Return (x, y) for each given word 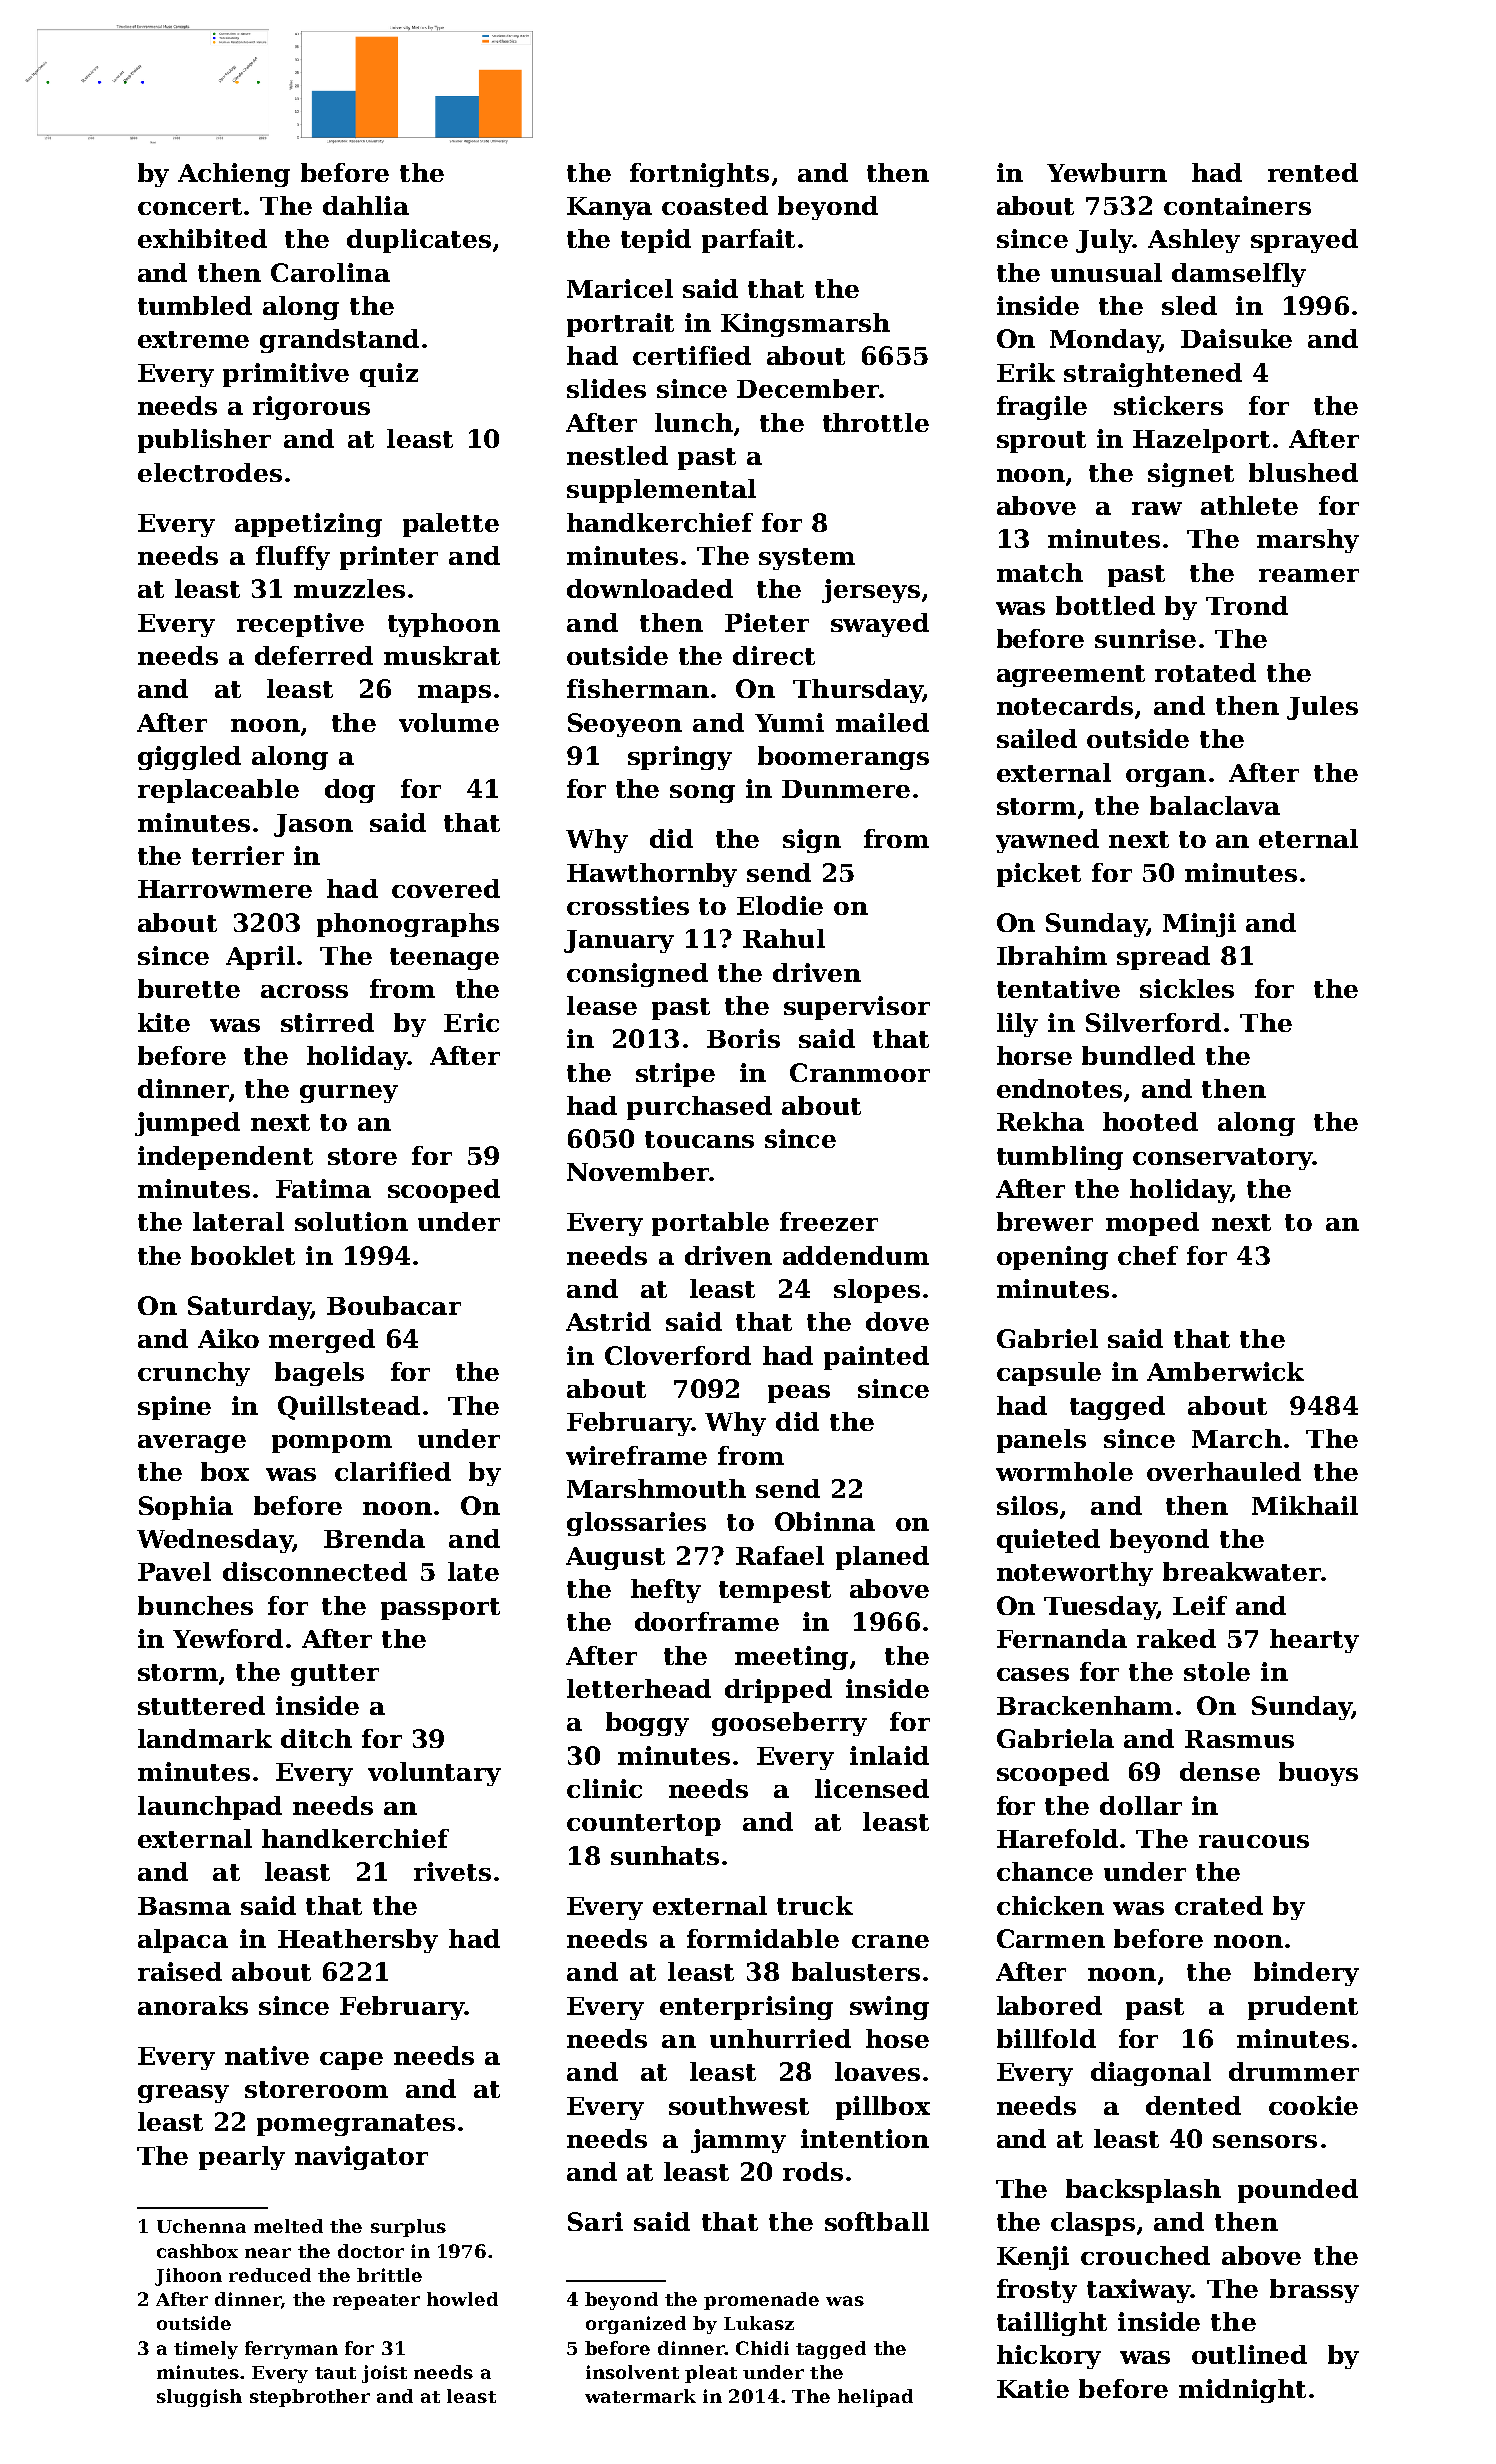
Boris (743, 1038)
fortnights (699, 175)
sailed (1037, 738)
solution (351, 1221)
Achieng (234, 175)
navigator (361, 2158)
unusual (1106, 272)
